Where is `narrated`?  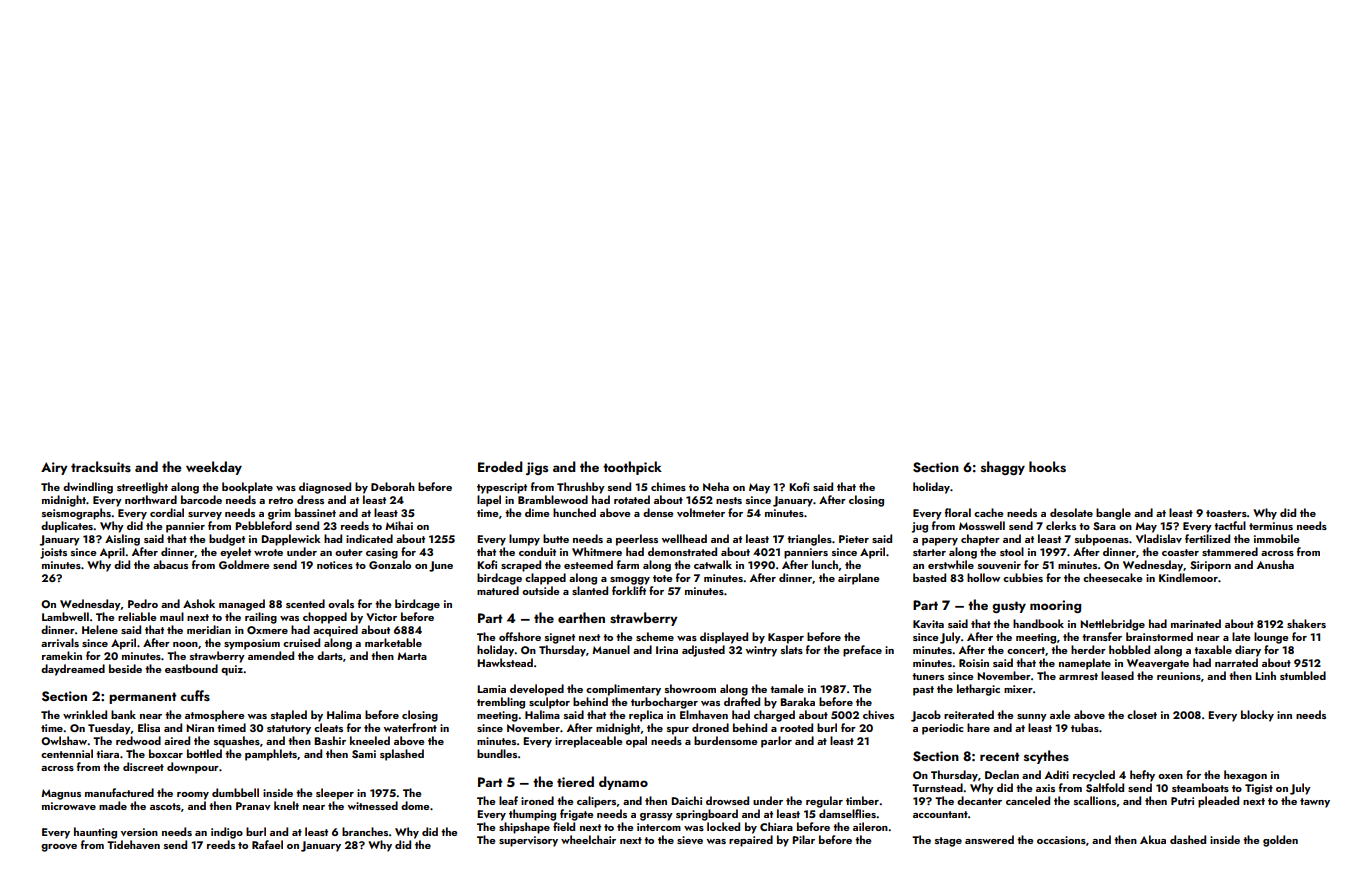
narrated is located at coordinates (1236, 662).
